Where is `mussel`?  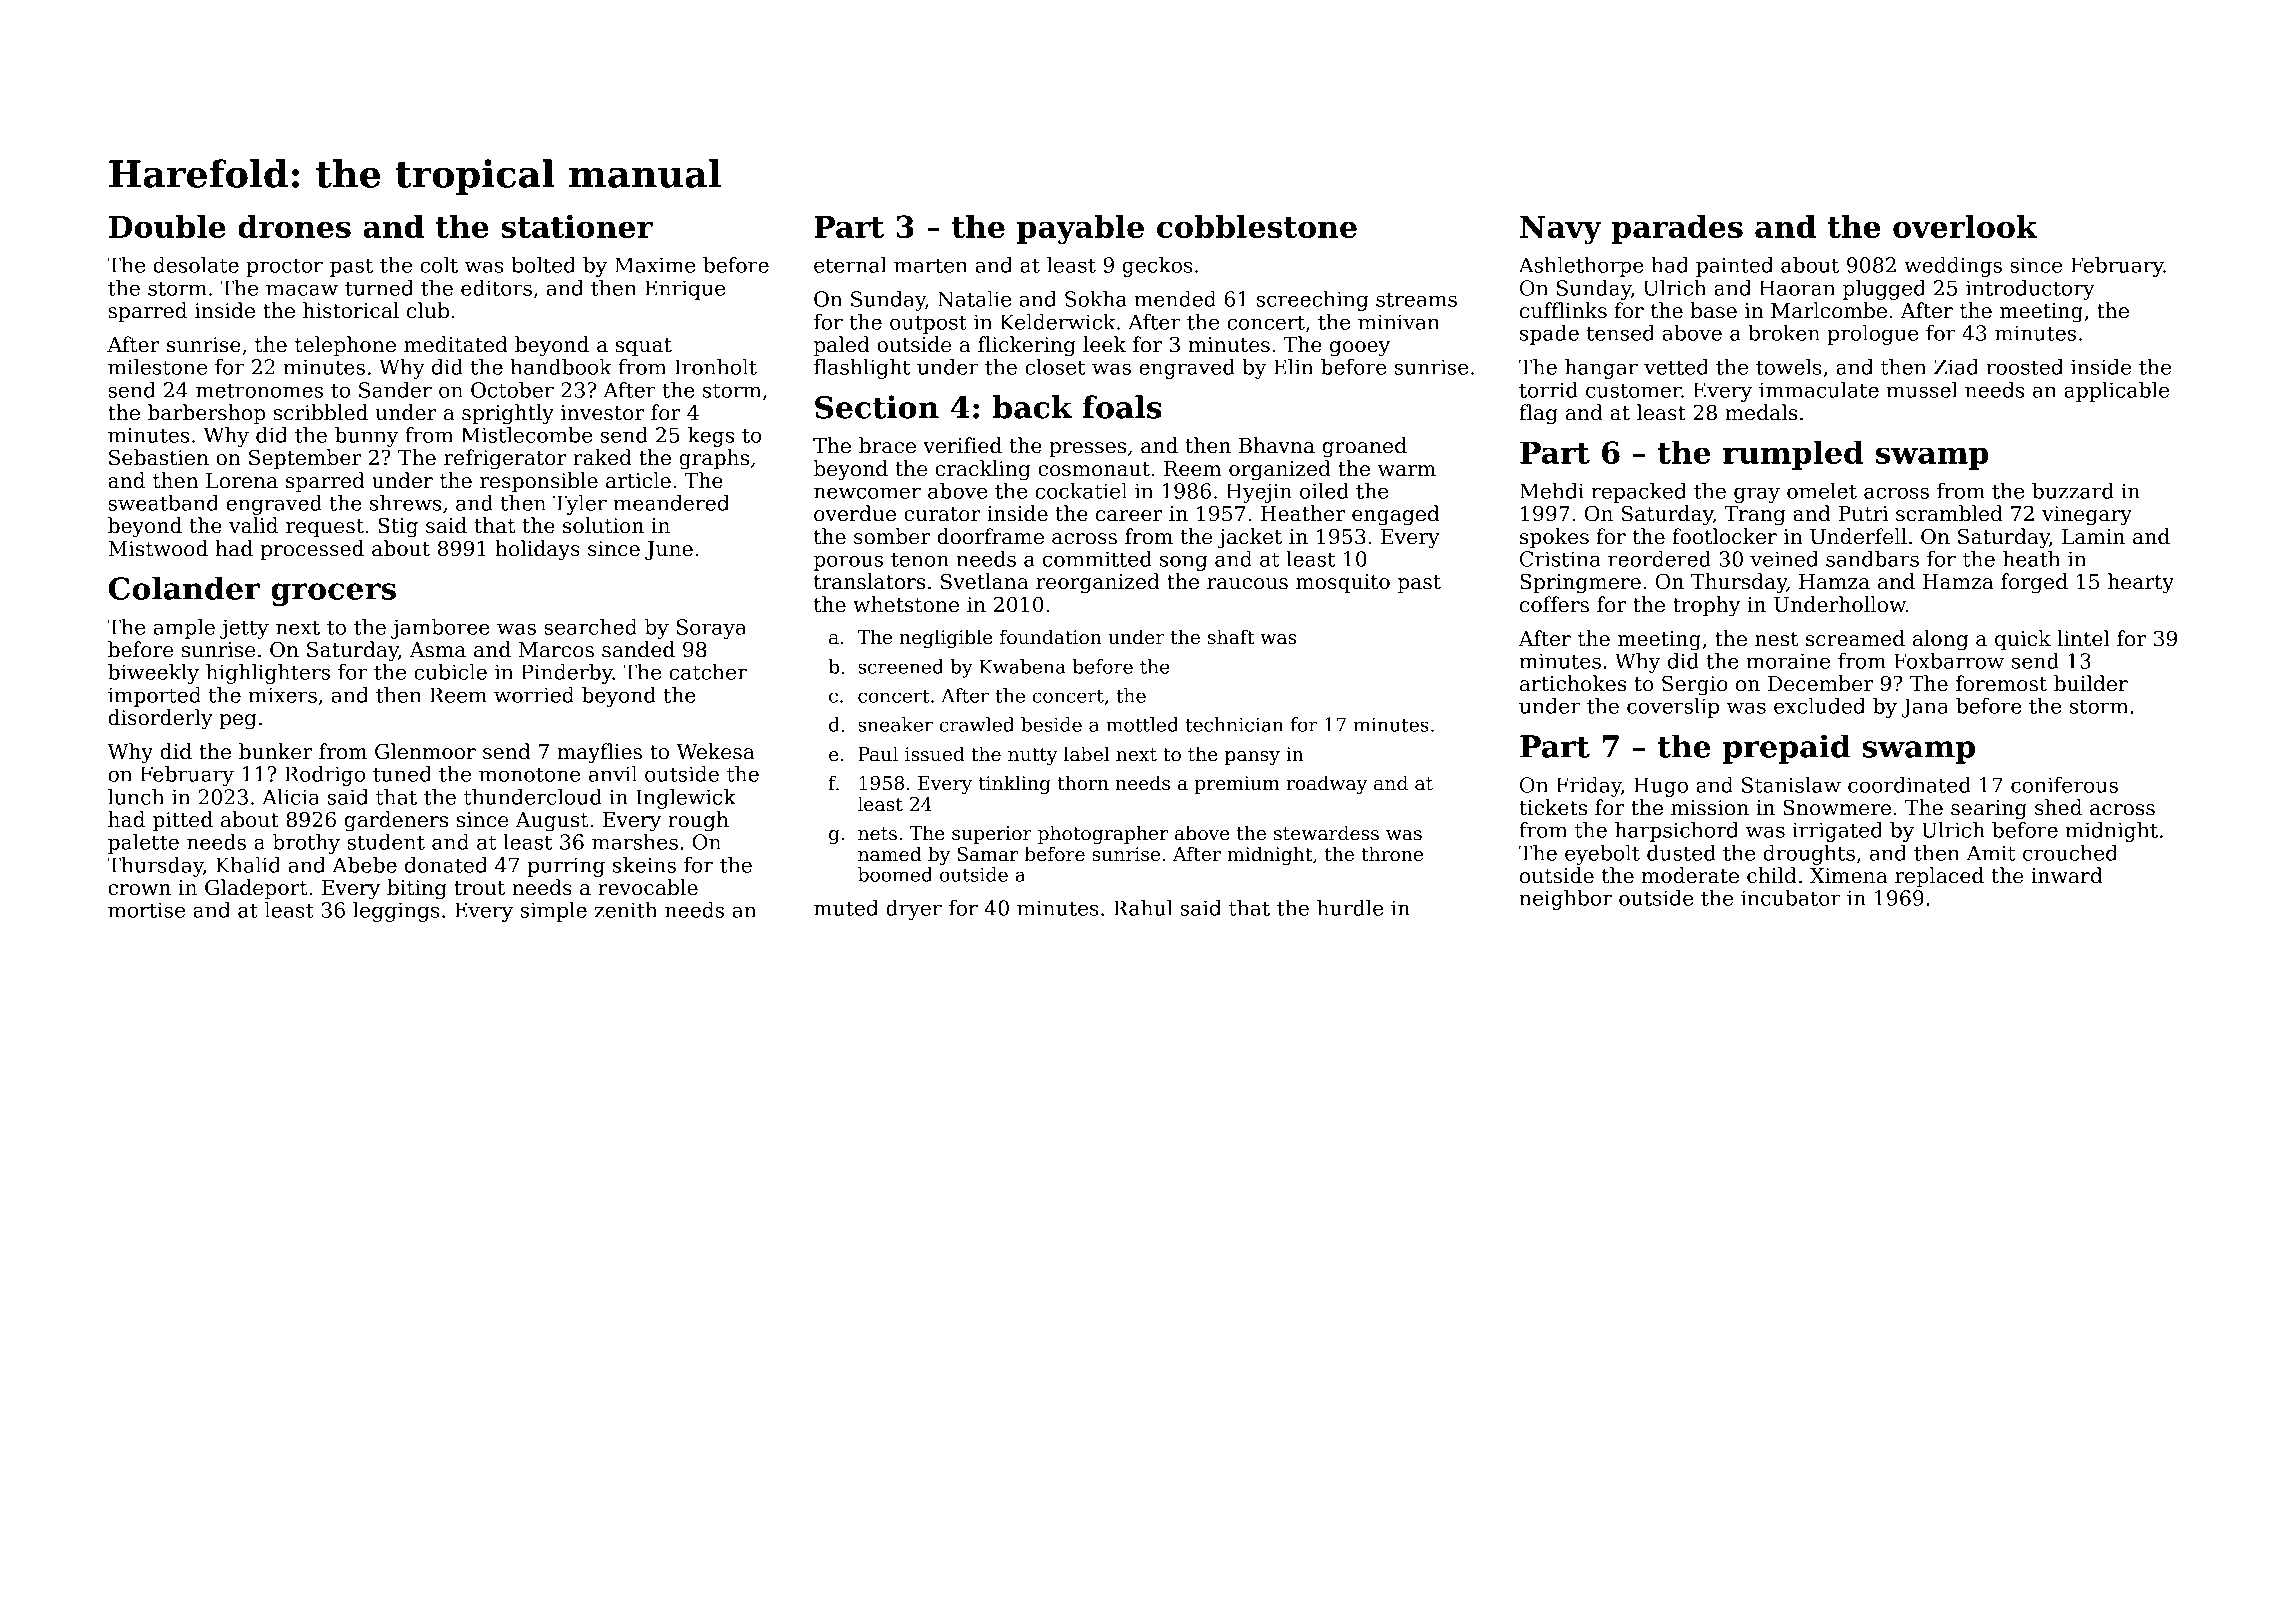 mussel is located at coordinates (1921, 390).
